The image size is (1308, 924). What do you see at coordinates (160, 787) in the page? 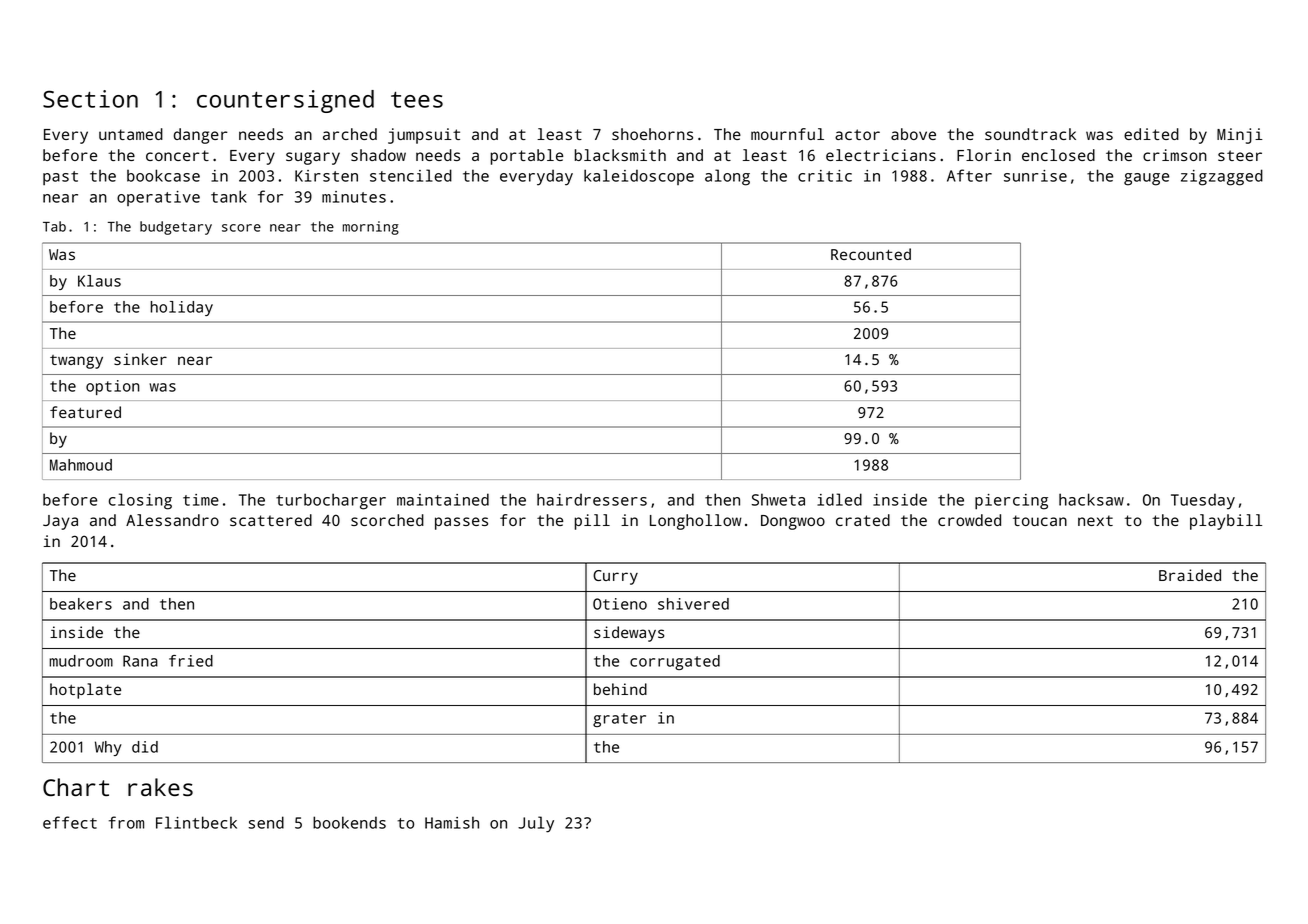
I see `rakes` at bounding box center [160, 787].
